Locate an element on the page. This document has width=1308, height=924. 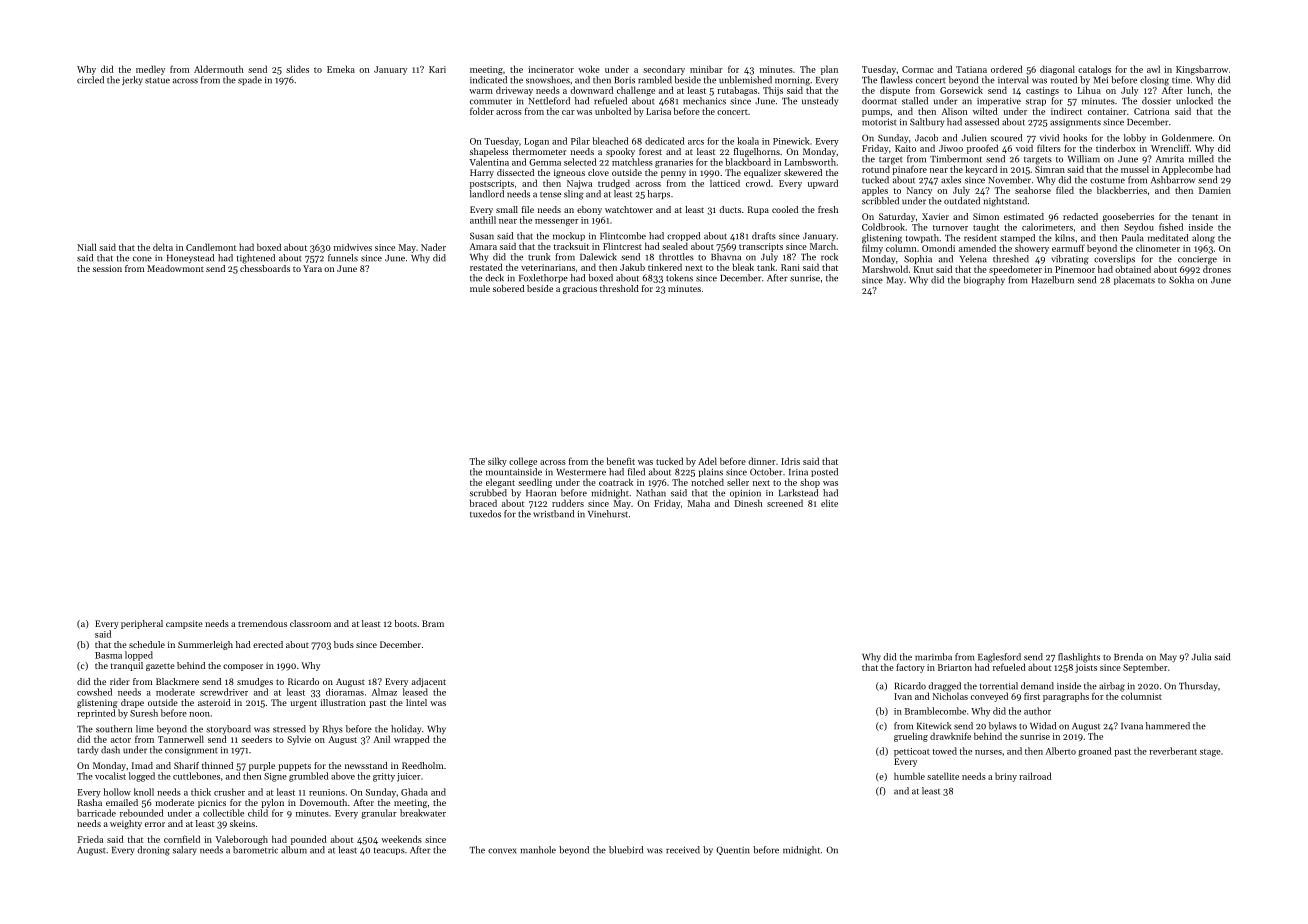
Niall is located at coordinates (87, 247).
